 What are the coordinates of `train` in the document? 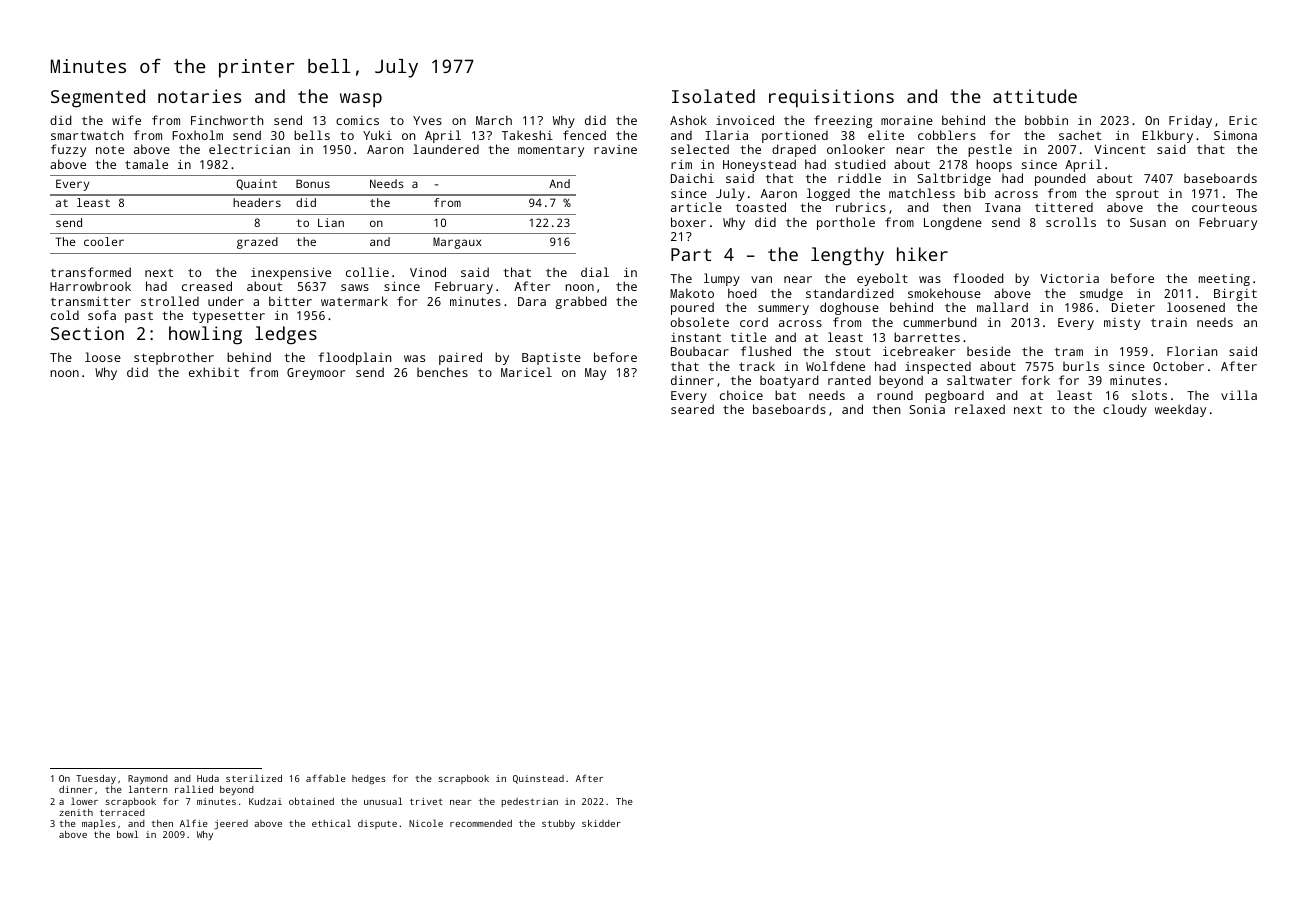 It's located at (1169, 322).
